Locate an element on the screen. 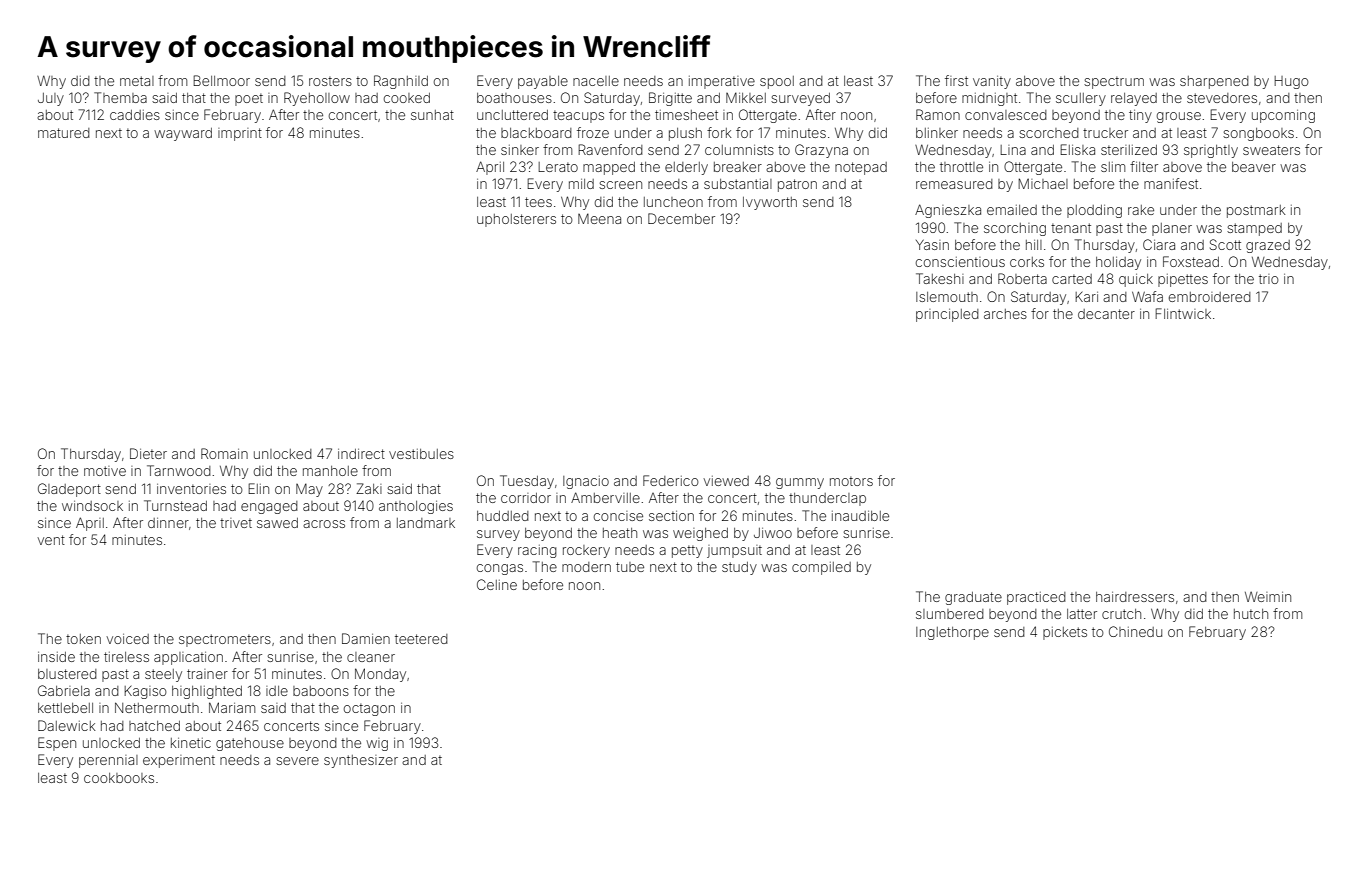 This screenshot has width=1372, height=887. vestibules is located at coordinates (421, 454).
